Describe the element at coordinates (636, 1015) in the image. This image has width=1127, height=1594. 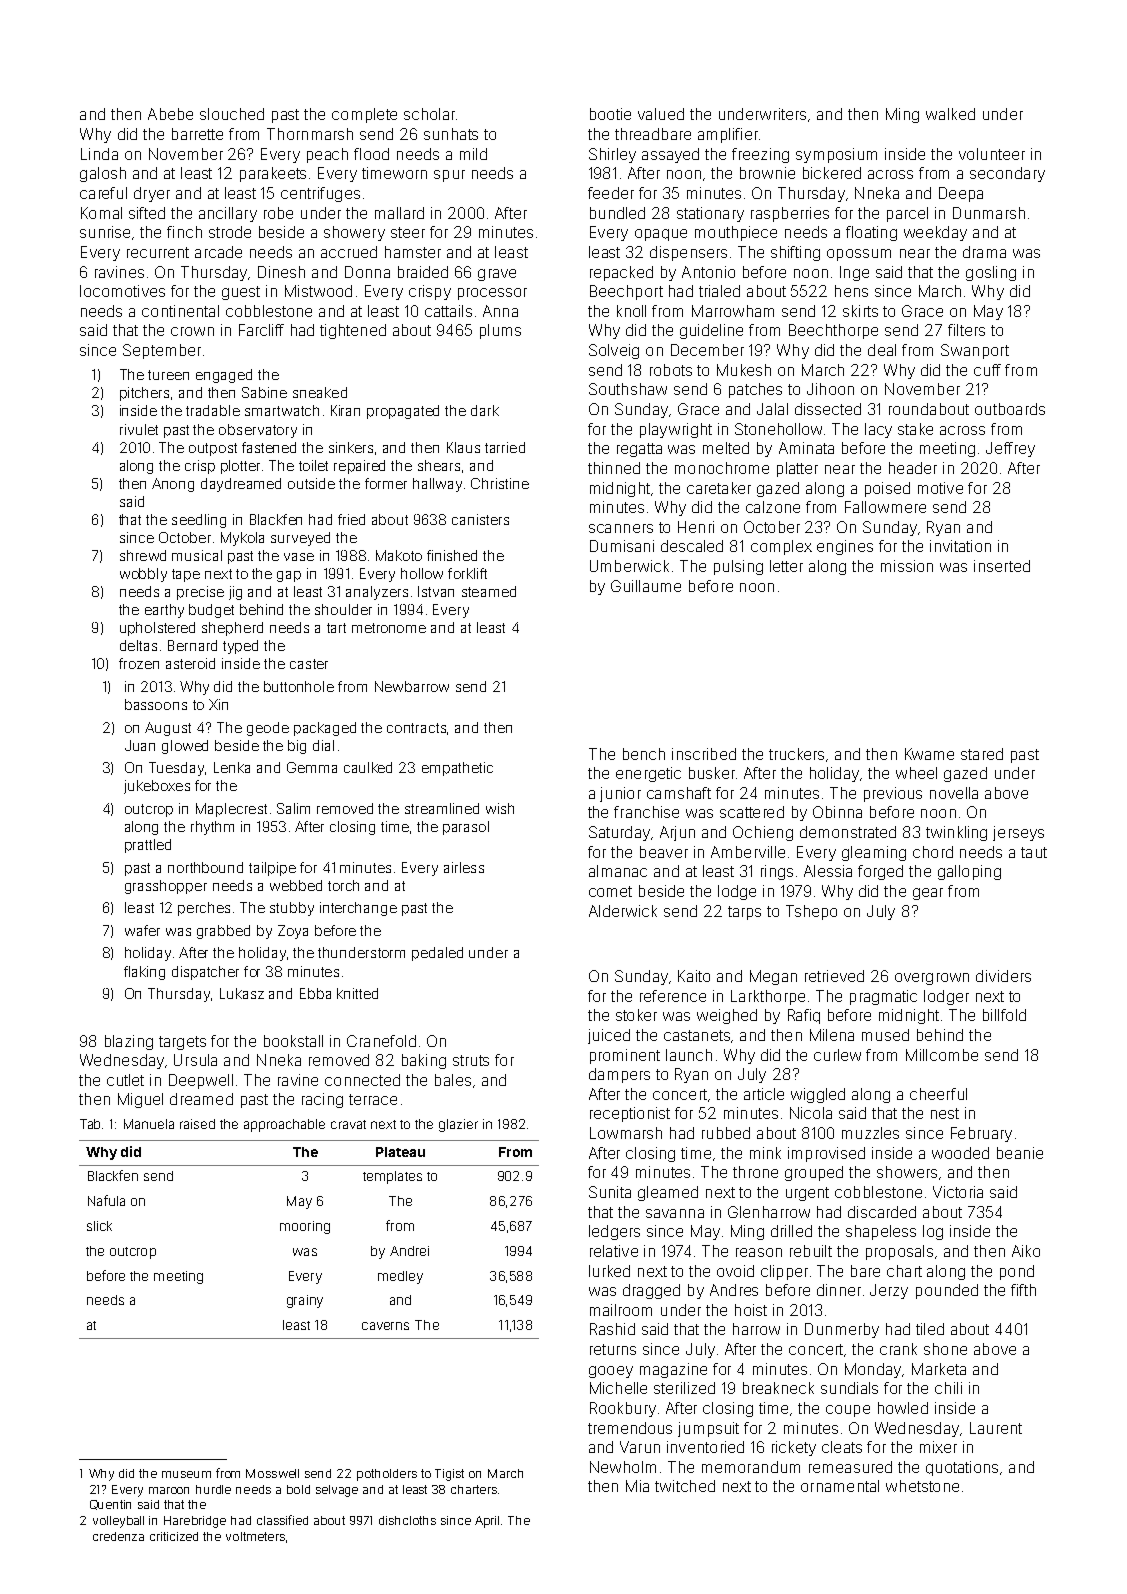
I see `stoker` at that location.
